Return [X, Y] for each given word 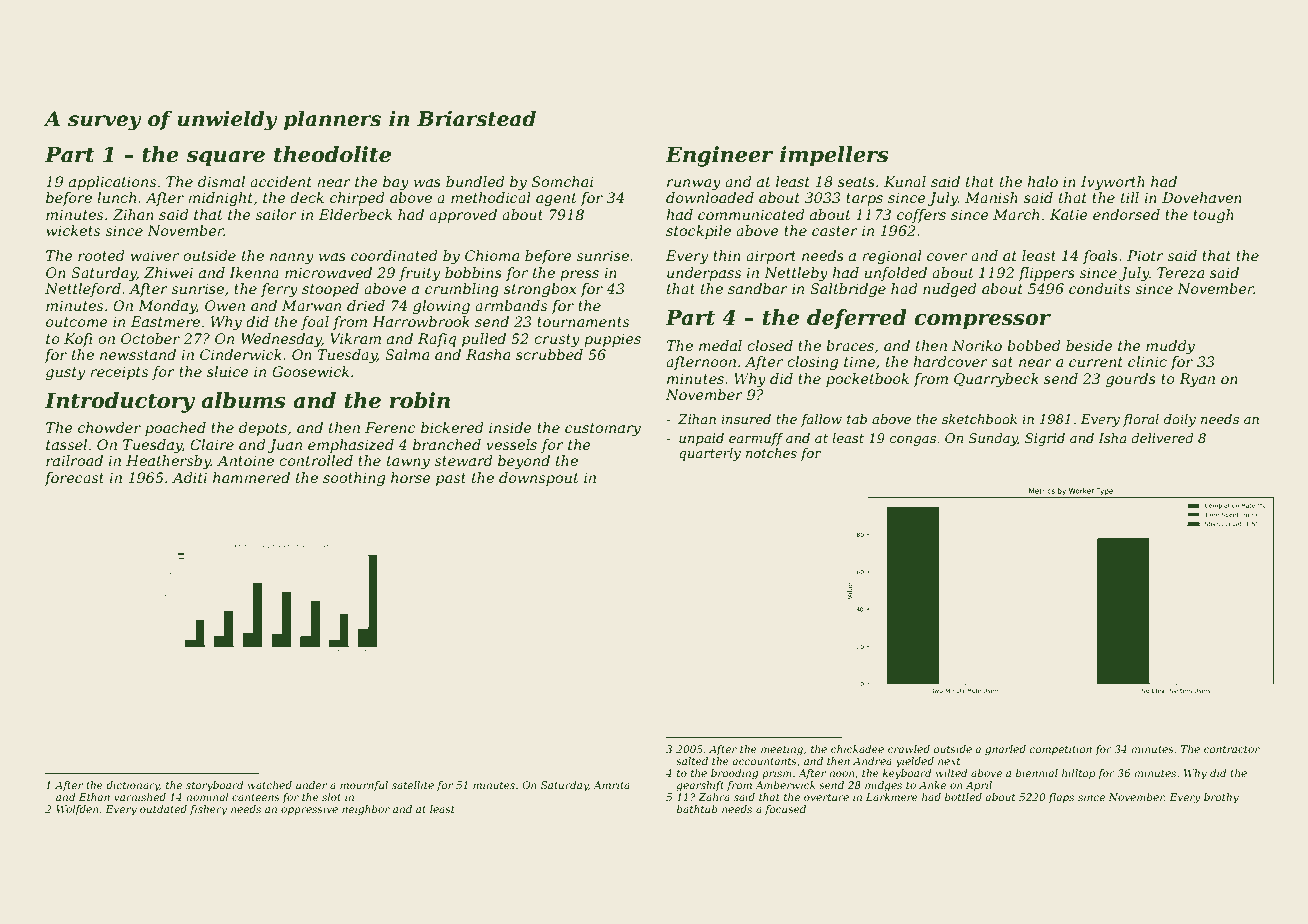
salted [692, 761]
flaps [1061, 798]
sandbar [758, 288]
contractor [1232, 749]
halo [1042, 181]
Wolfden [77, 810]
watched [270, 785]
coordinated [394, 255]
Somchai [562, 181]
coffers [921, 216]
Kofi [78, 340]
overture [826, 797]
